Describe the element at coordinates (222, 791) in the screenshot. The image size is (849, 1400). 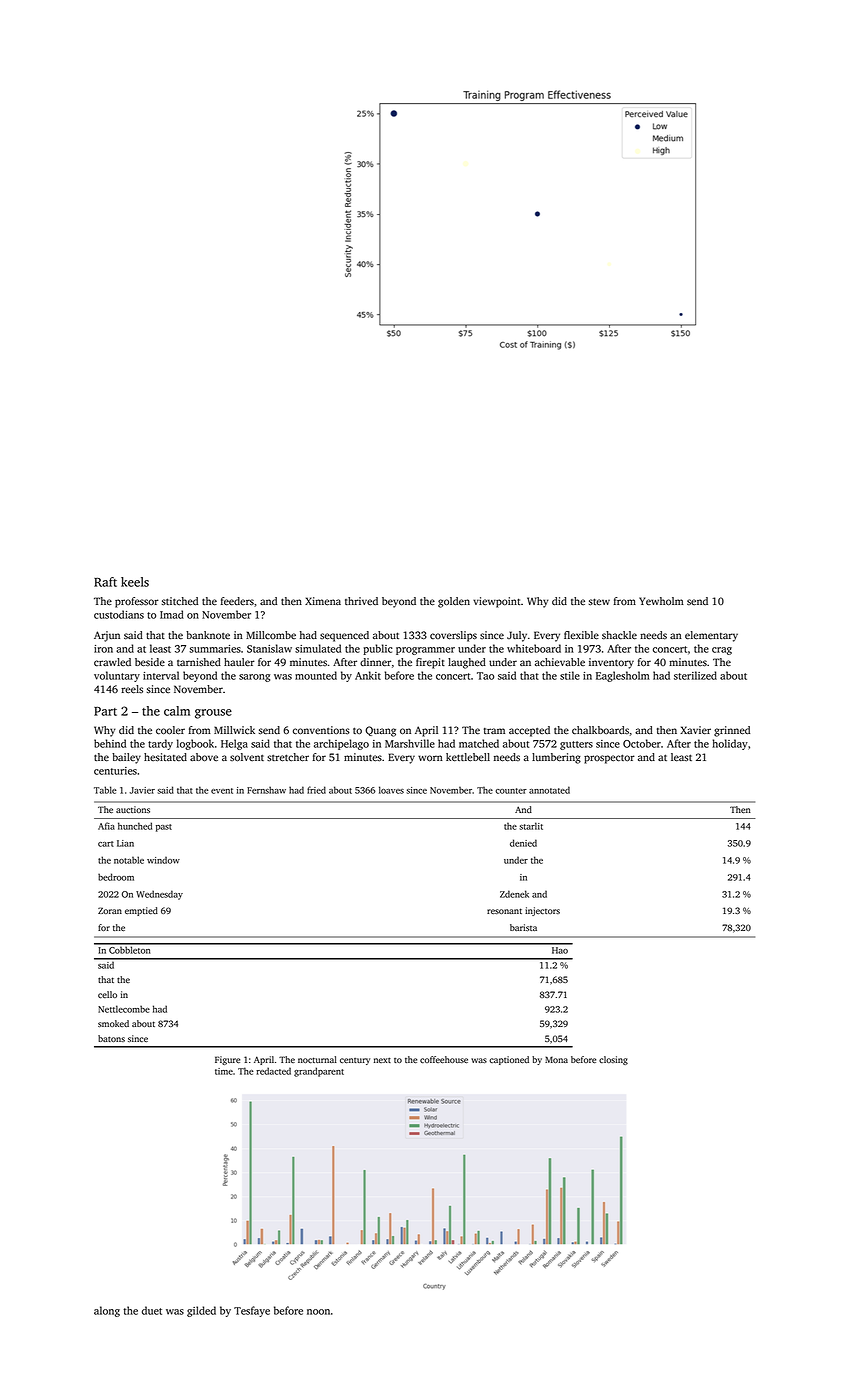
I see `event` at that location.
